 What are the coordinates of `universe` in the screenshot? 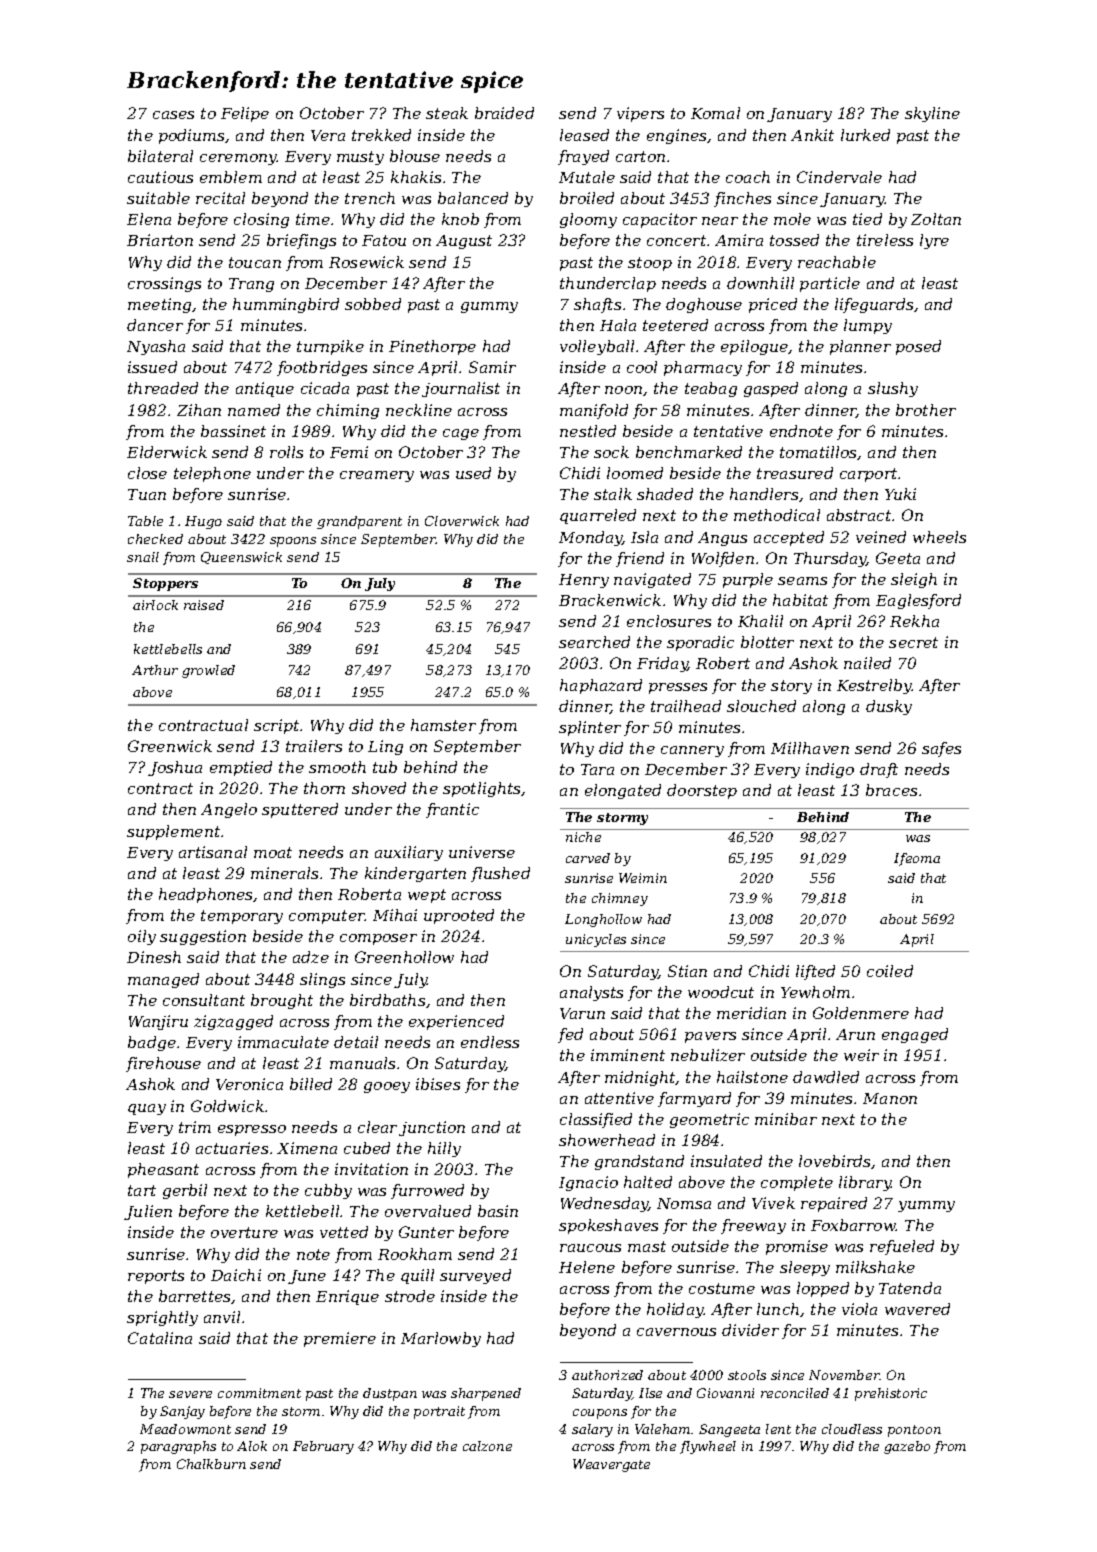 It's located at (482, 852).
